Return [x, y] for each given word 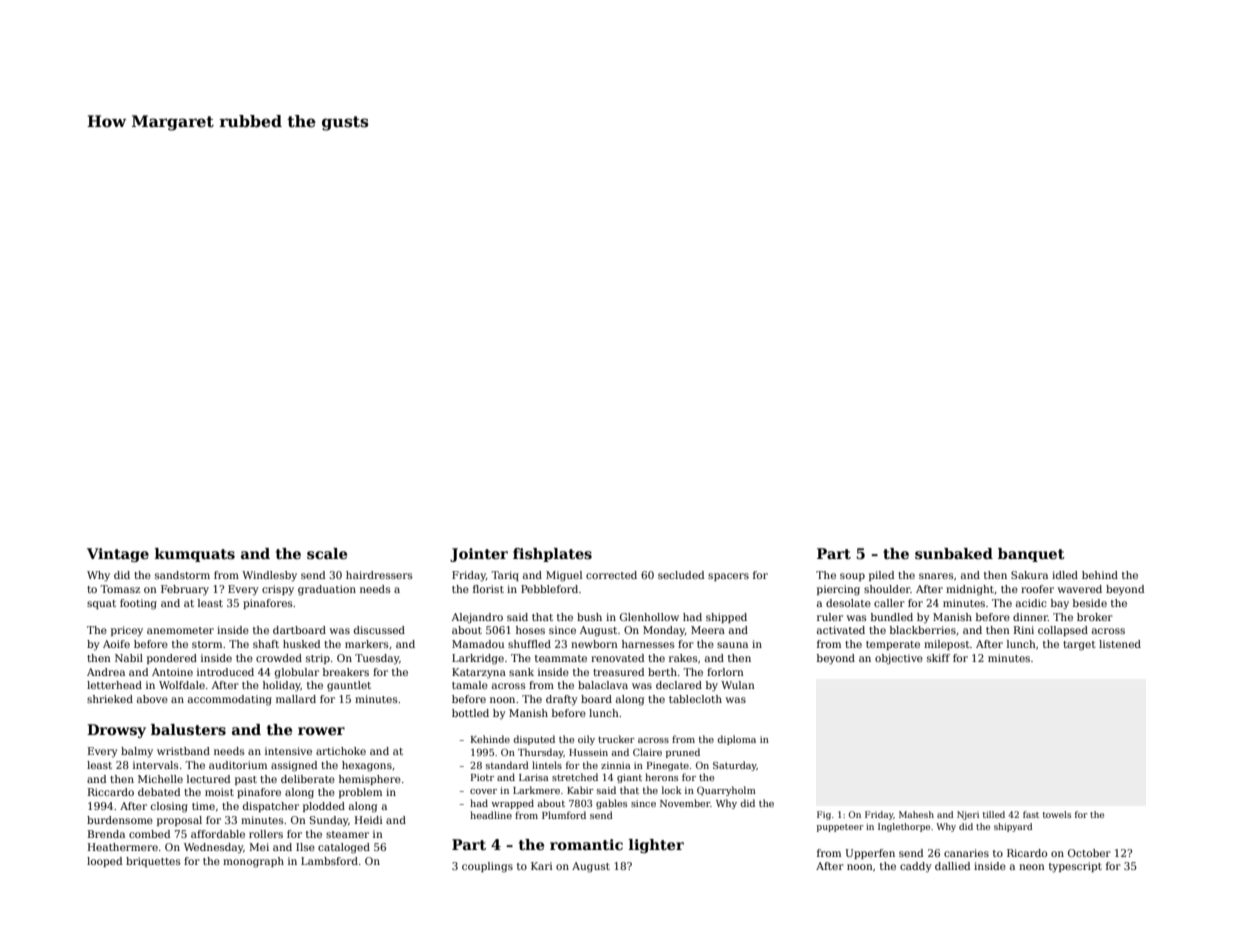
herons [661, 777]
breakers [346, 672]
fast [1031, 814]
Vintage [118, 555]
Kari [542, 866]
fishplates [552, 555]
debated [159, 792]
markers [367, 644]
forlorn [725, 672]
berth [662, 672]
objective [899, 659]
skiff [938, 658]
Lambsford [329, 861]
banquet [1031, 555]
